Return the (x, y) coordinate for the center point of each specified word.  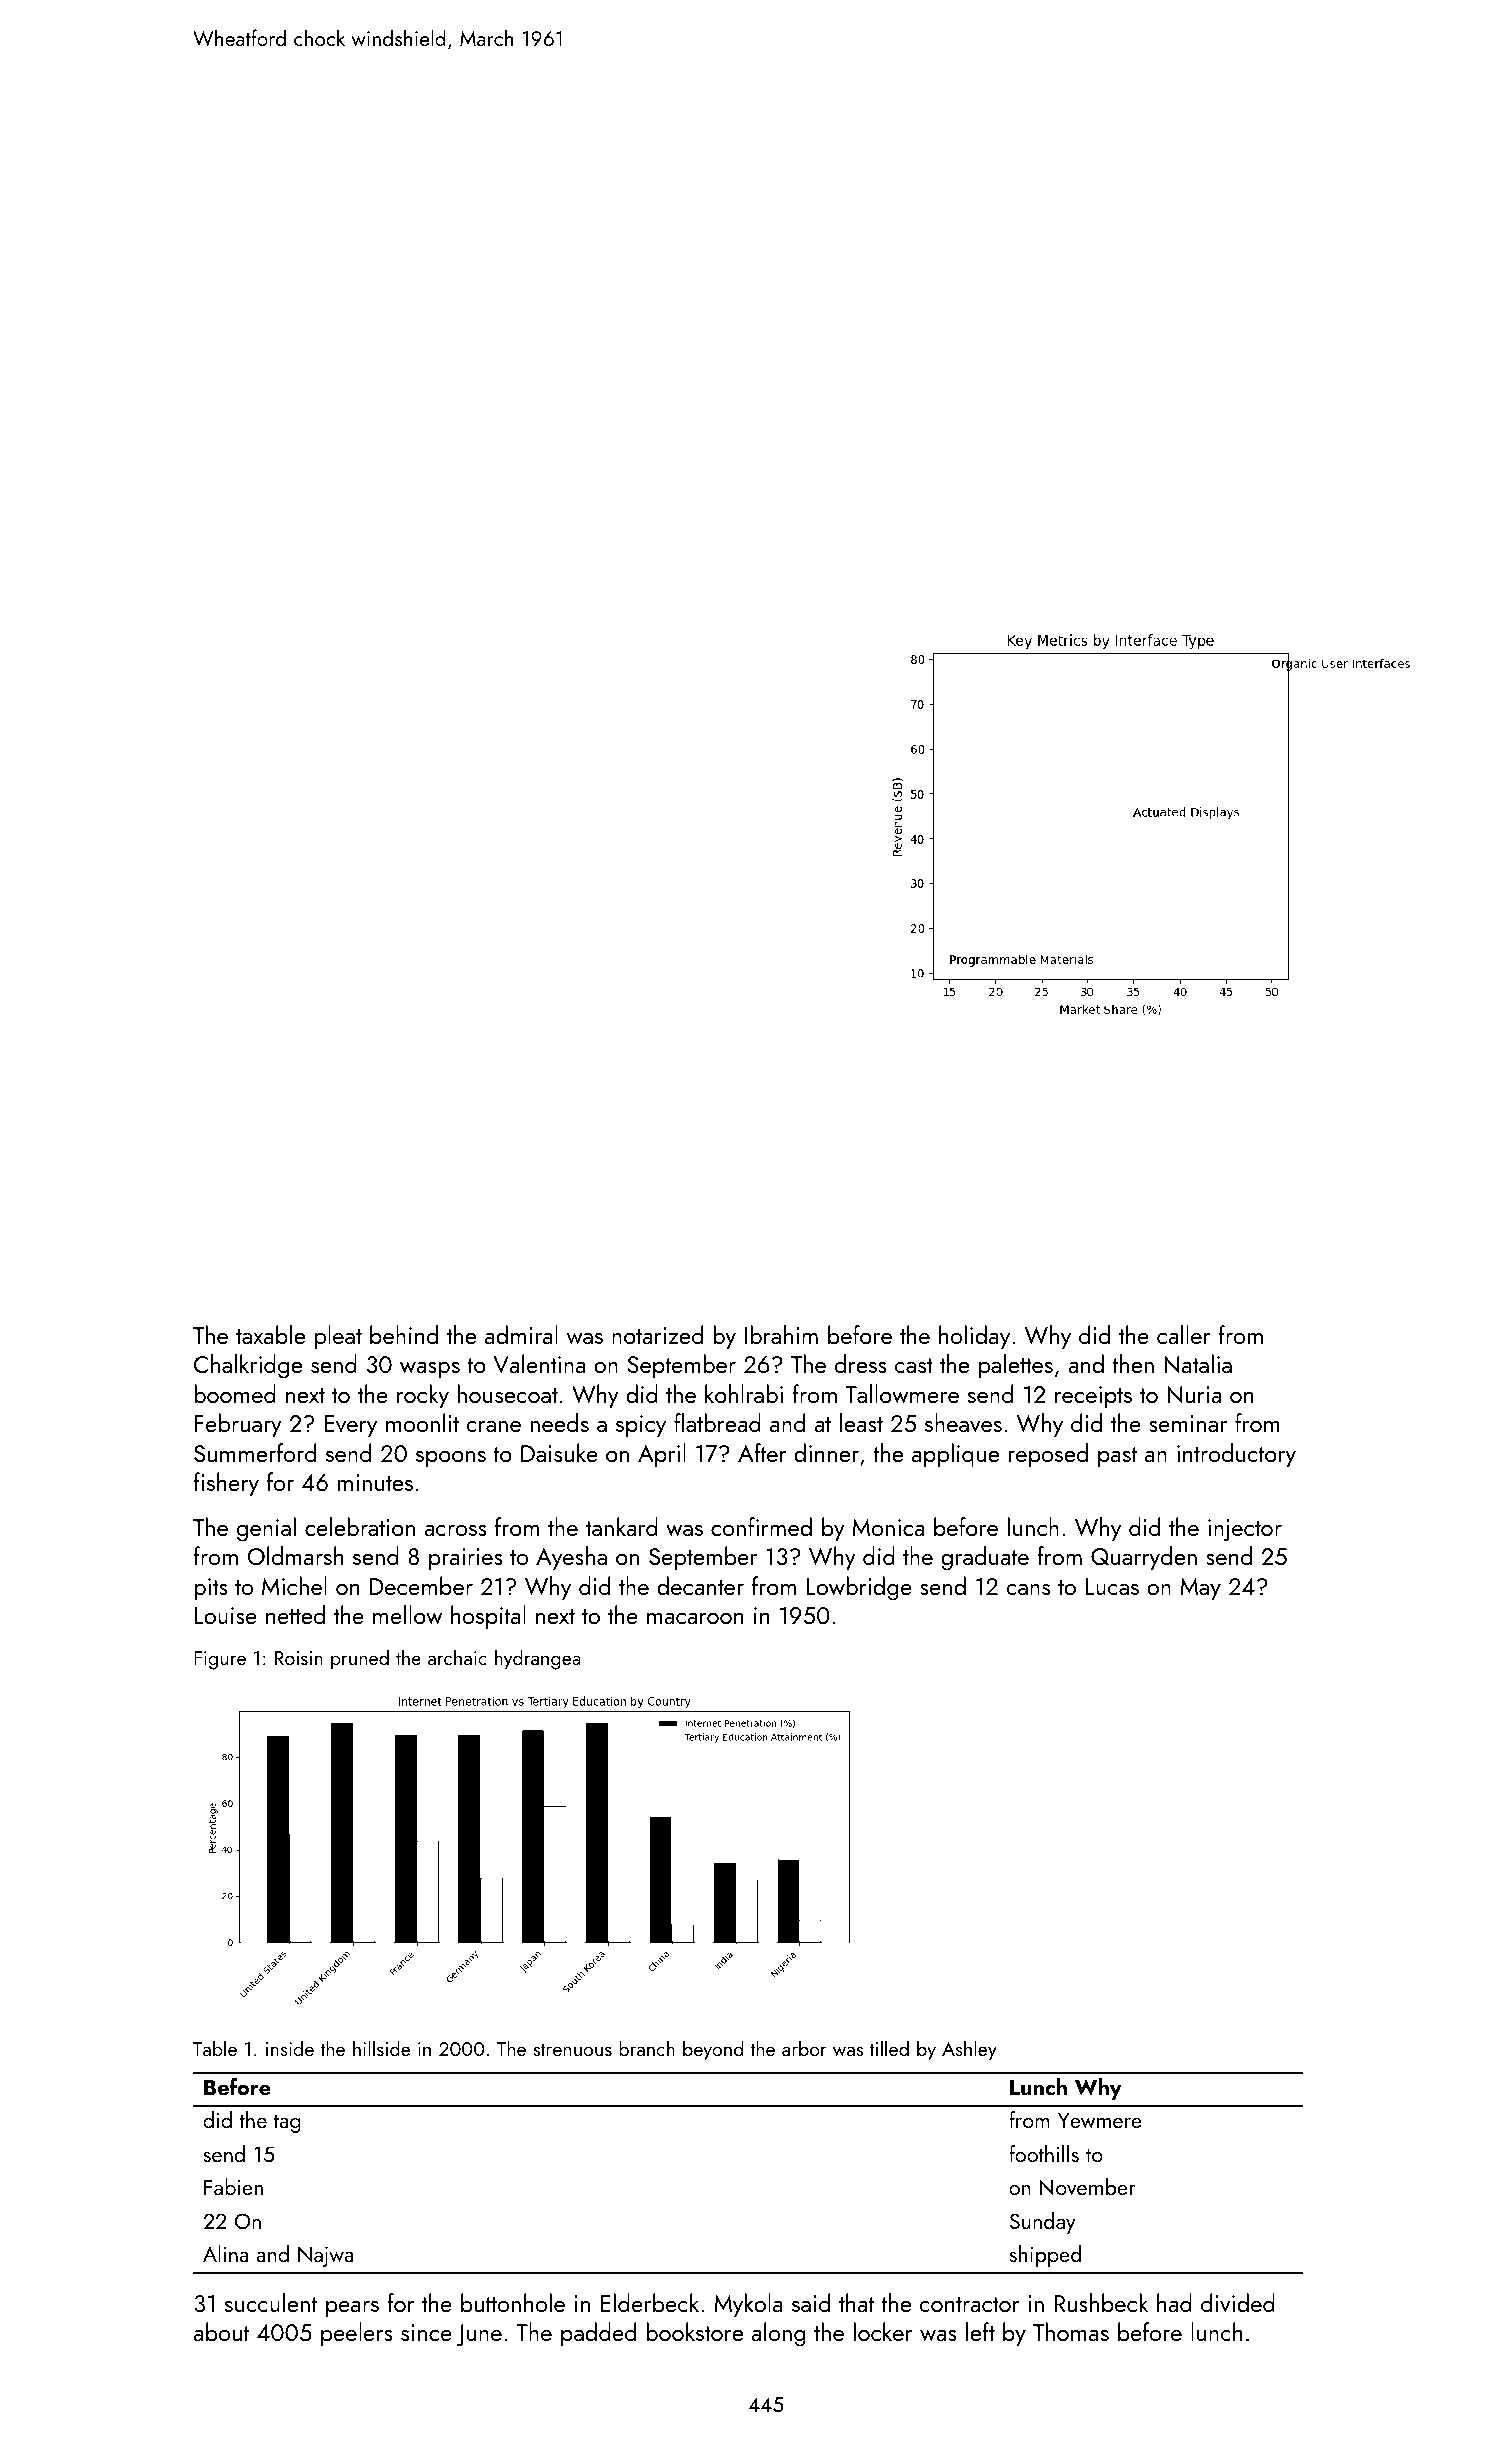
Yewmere (1100, 2120)
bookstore (694, 2331)
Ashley (969, 2050)
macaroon (695, 1618)
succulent (271, 2302)
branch (647, 2048)
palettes (1016, 1366)
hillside (381, 2048)
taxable (270, 1334)
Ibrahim (781, 1334)
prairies (466, 1559)
